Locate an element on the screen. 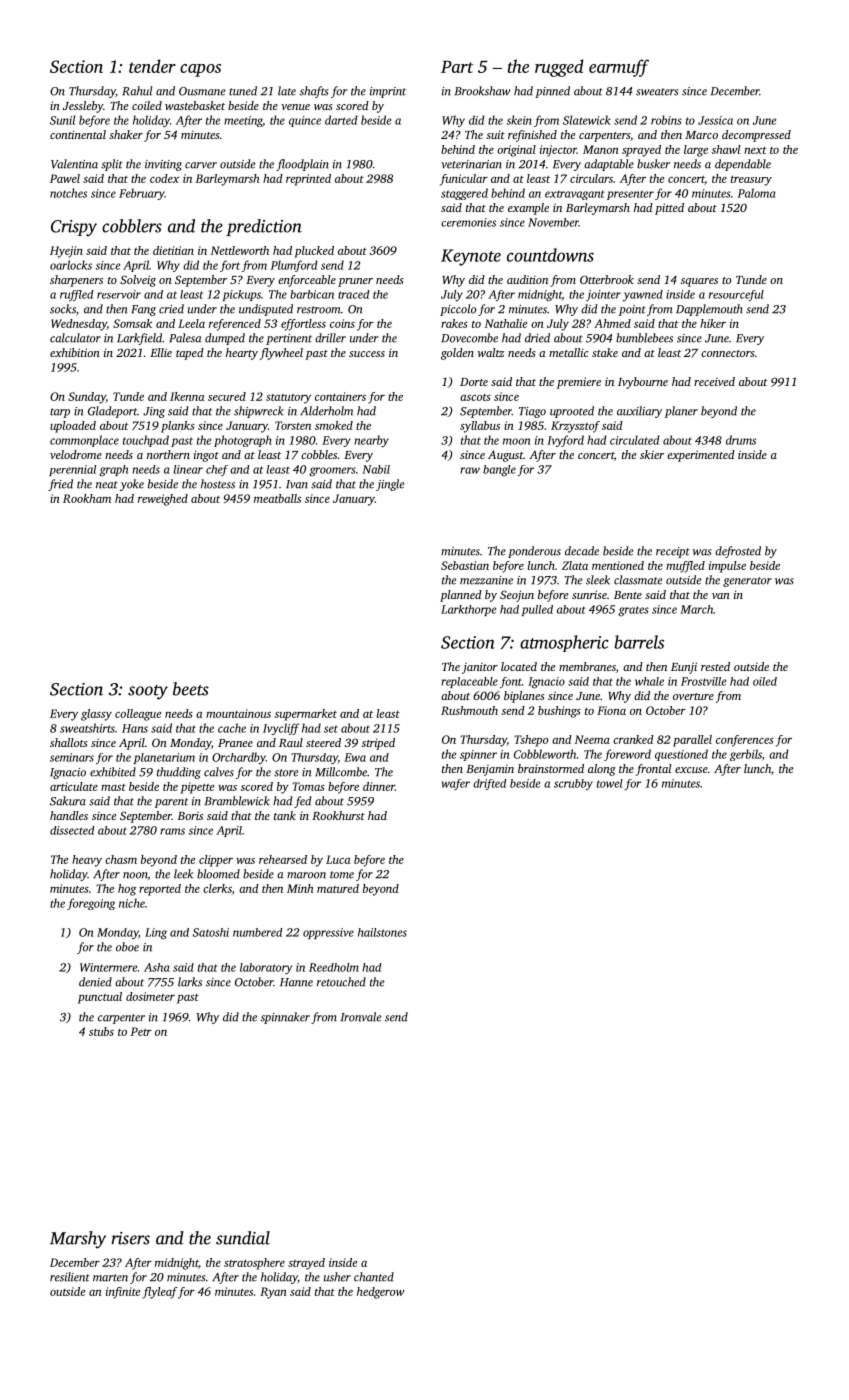 This screenshot has height=1400, width=849. Jessleby is located at coordinates (83, 107).
